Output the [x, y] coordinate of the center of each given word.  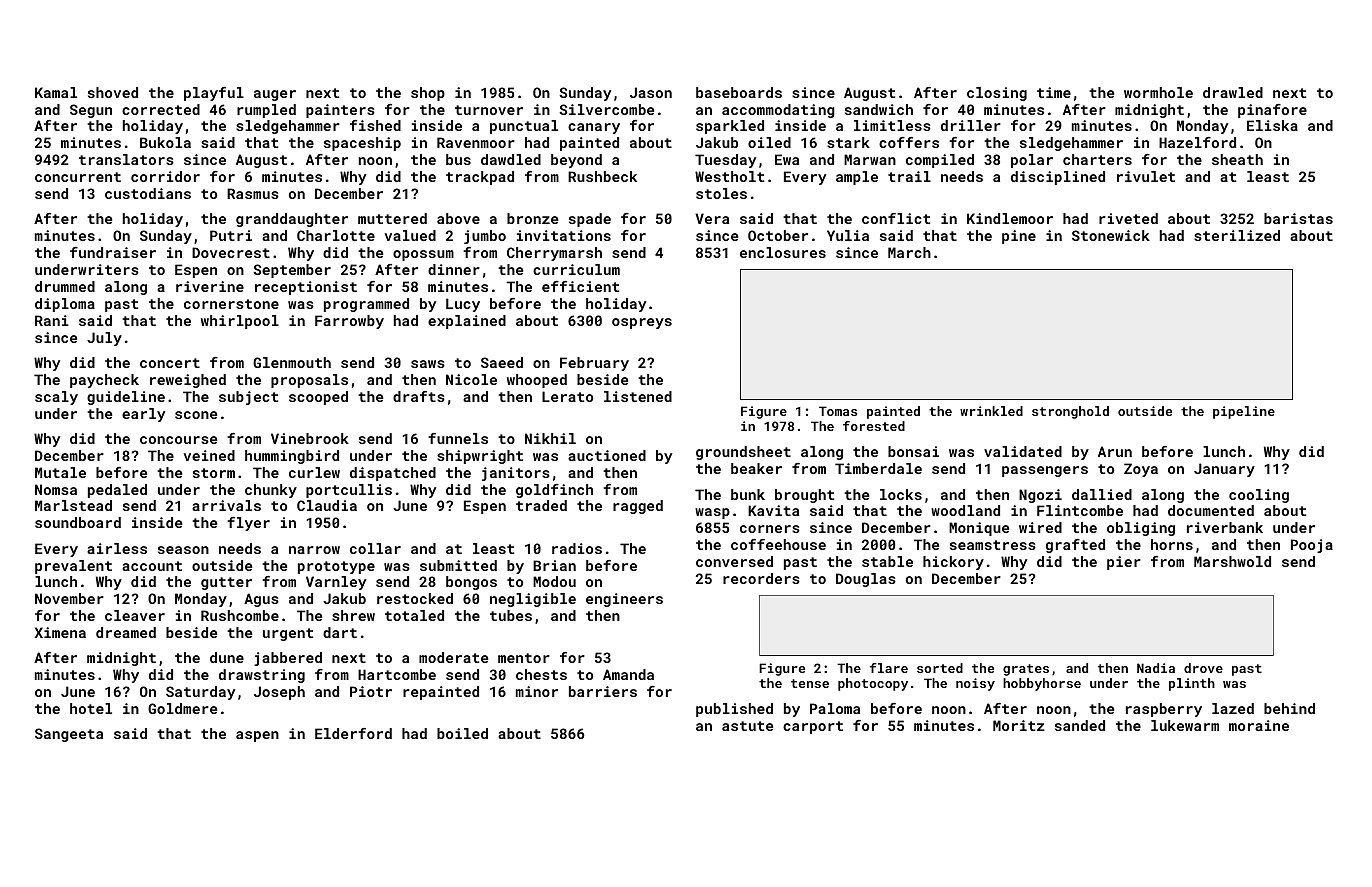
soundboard [78, 522]
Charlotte [336, 235]
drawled [1233, 92]
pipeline [1244, 412]
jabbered [288, 659]
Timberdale [878, 468]
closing [997, 94]
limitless [892, 125]
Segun [91, 111]
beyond [576, 161]
